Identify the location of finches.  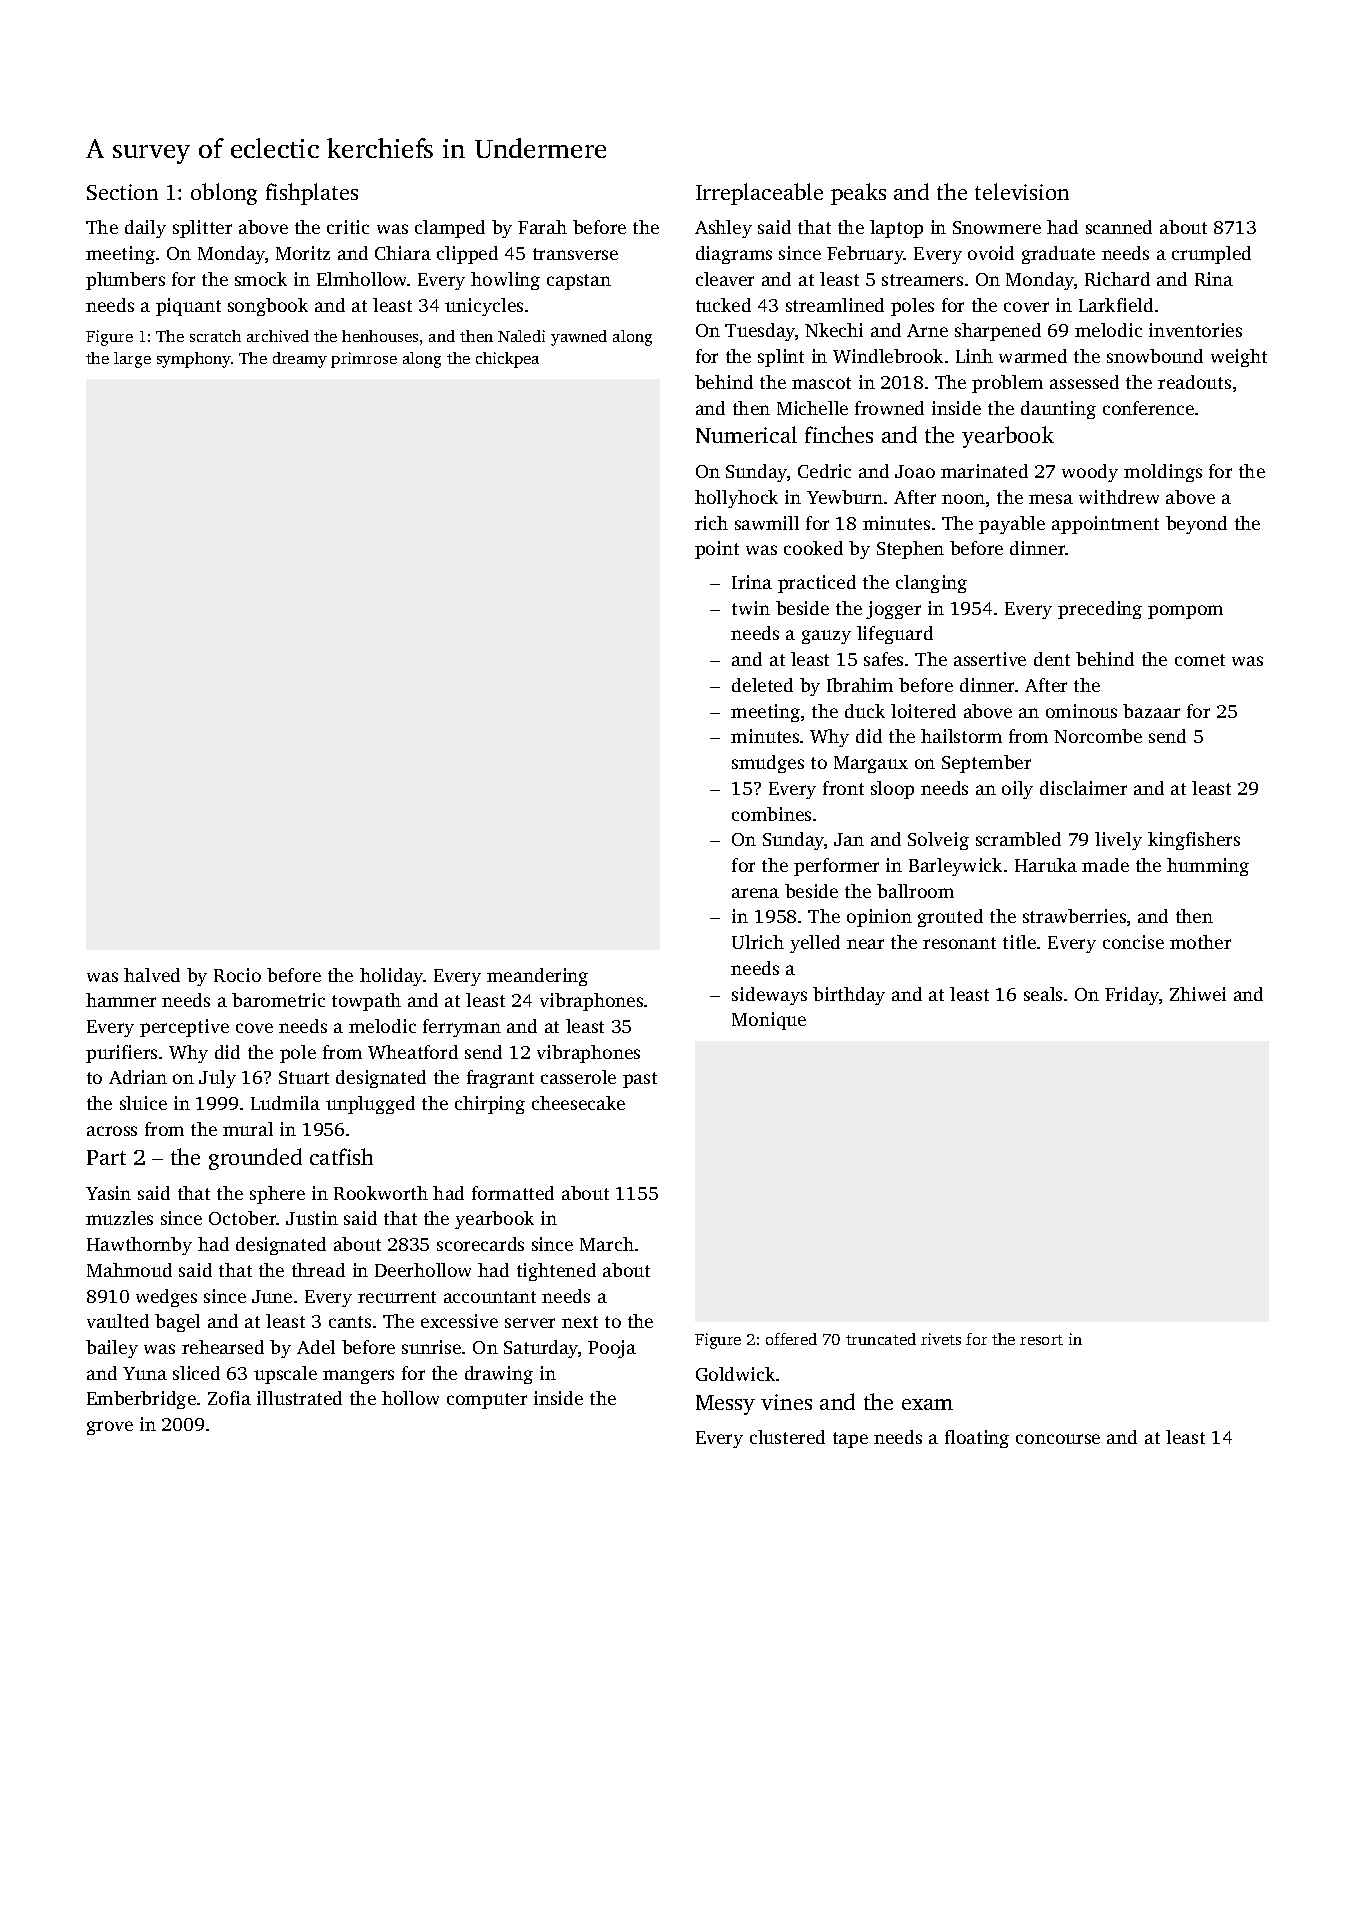
(839, 434).
